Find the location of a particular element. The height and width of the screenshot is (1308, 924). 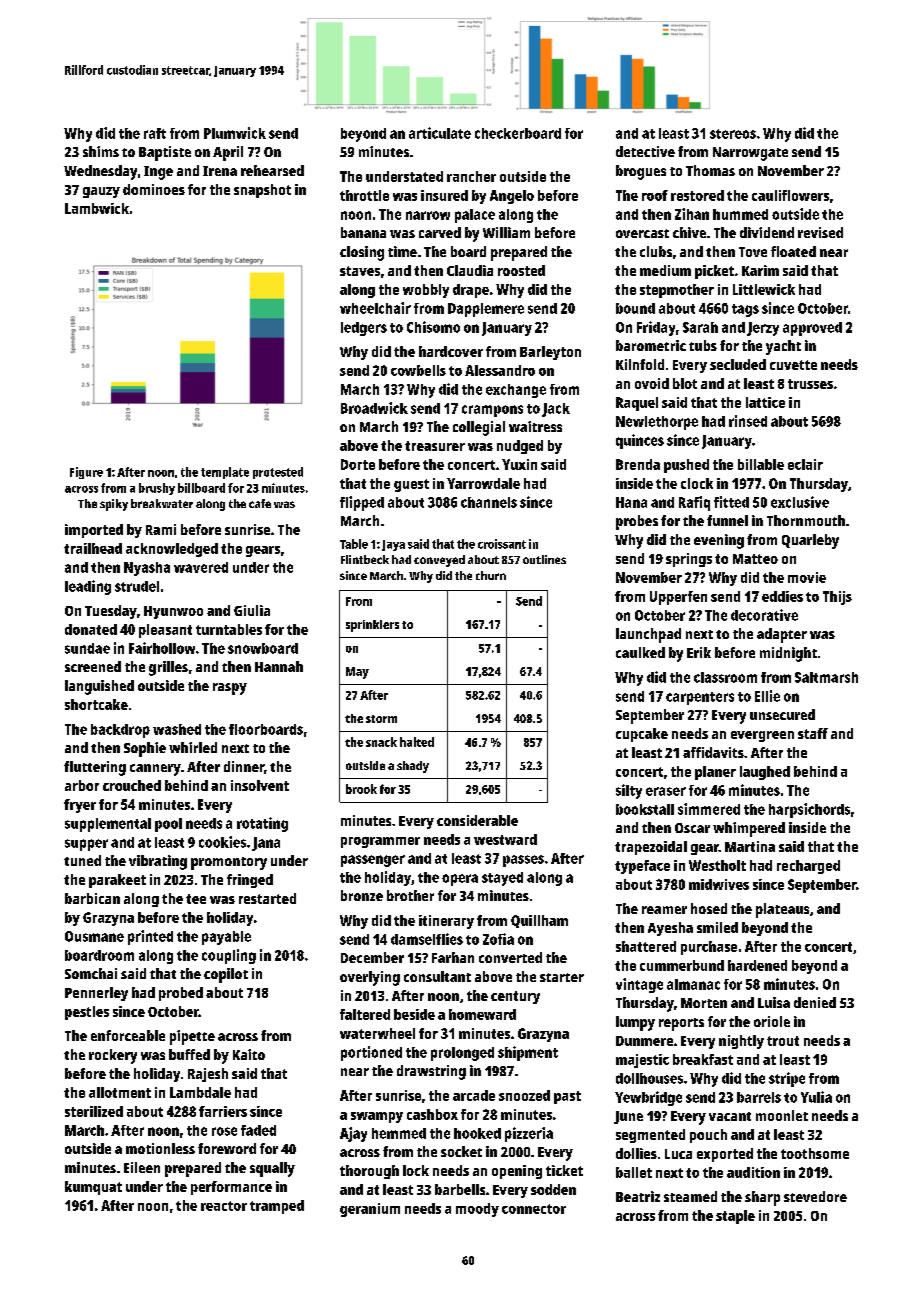

Baptiste is located at coordinates (165, 153).
